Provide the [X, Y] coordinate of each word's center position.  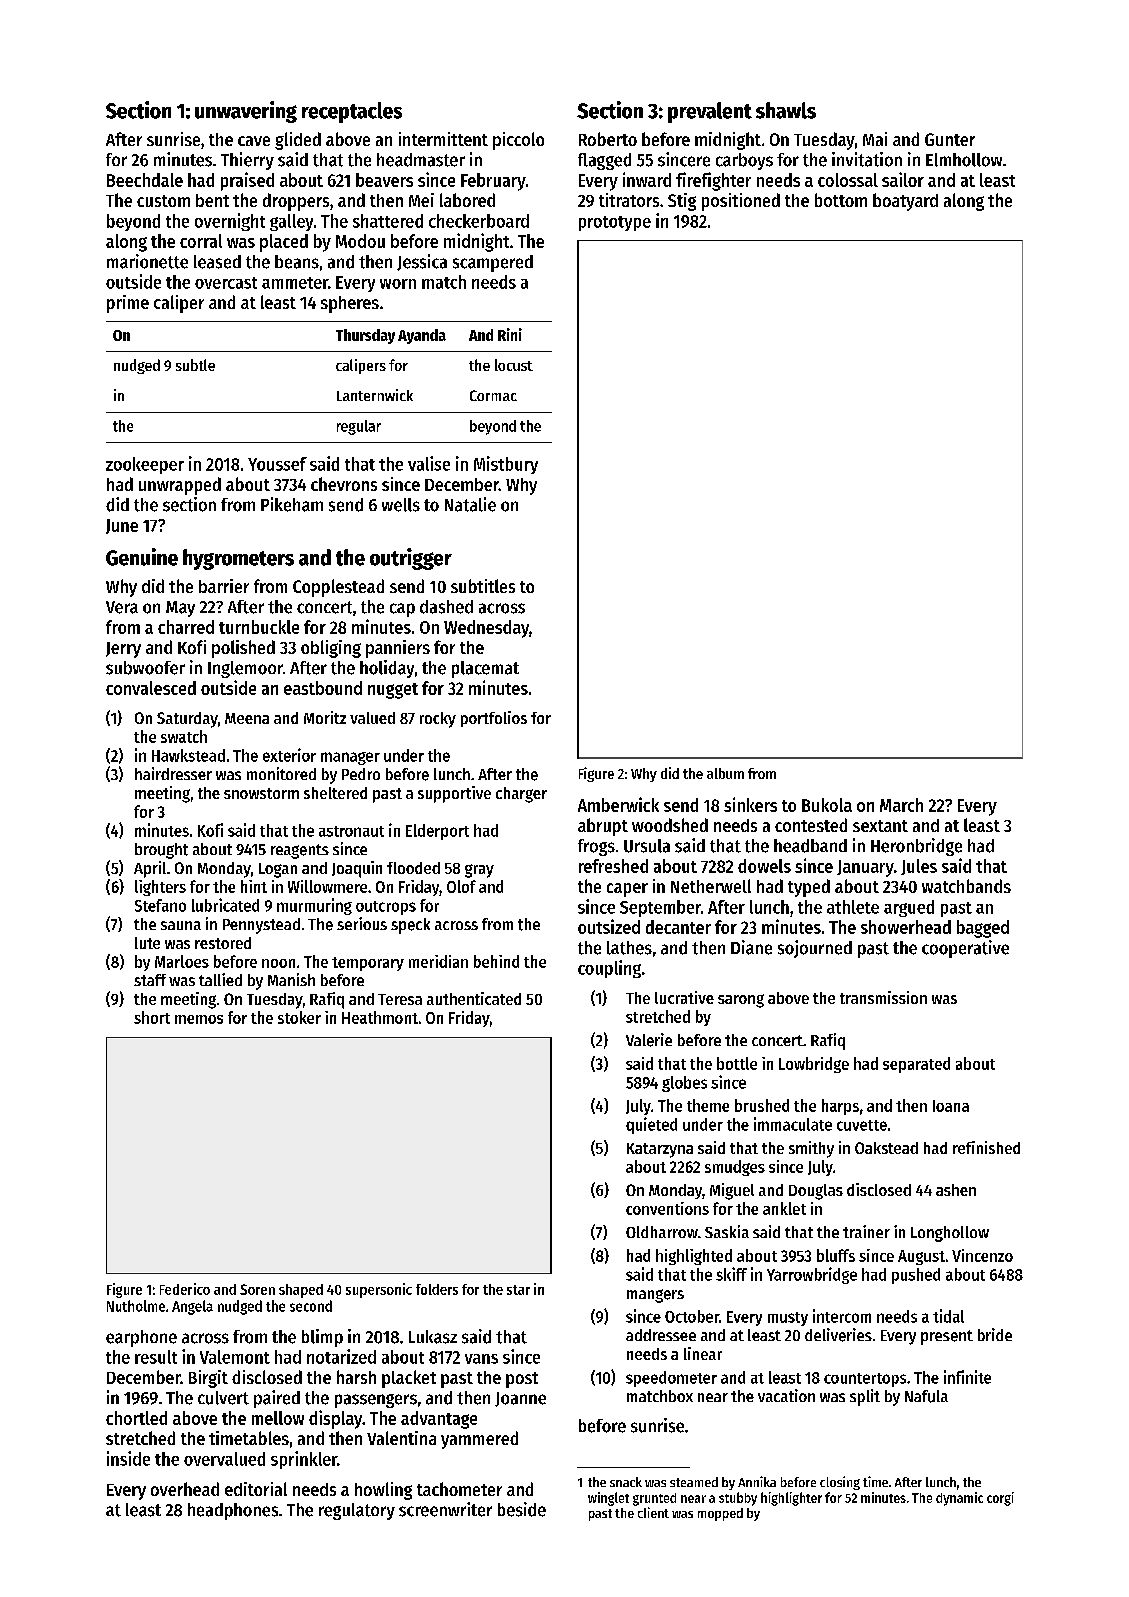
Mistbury [506, 465]
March [901, 805]
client [653, 1512]
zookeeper [145, 465]
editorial [256, 1489]
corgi [1000, 1499]
